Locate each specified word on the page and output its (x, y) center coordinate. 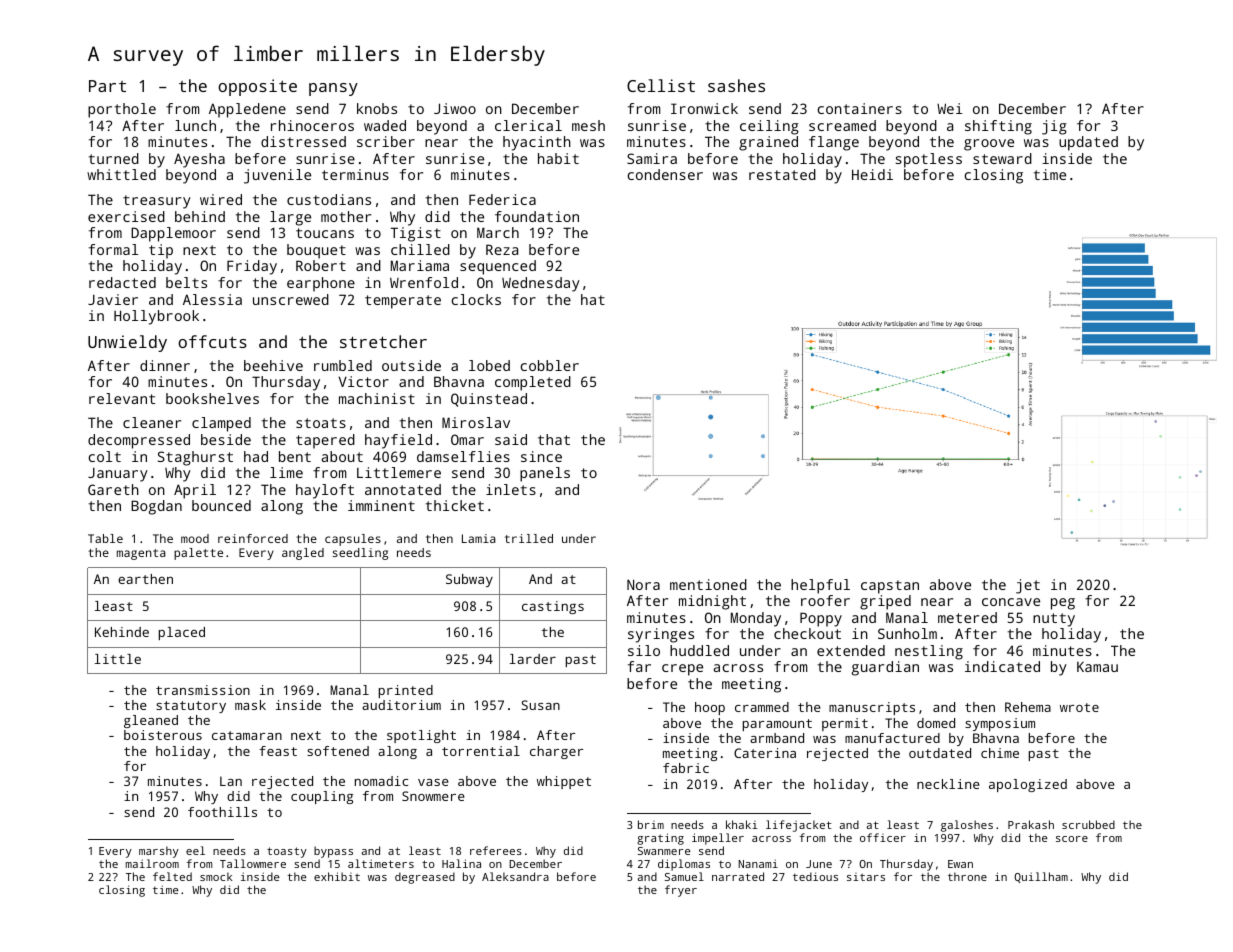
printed (406, 691)
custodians (329, 199)
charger (556, 752)
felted (172, 876)
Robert (321, 265)
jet (1028, 586)
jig (1054, 127)
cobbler (550, 365)
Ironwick (704, 108)
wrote (1079, 707)
